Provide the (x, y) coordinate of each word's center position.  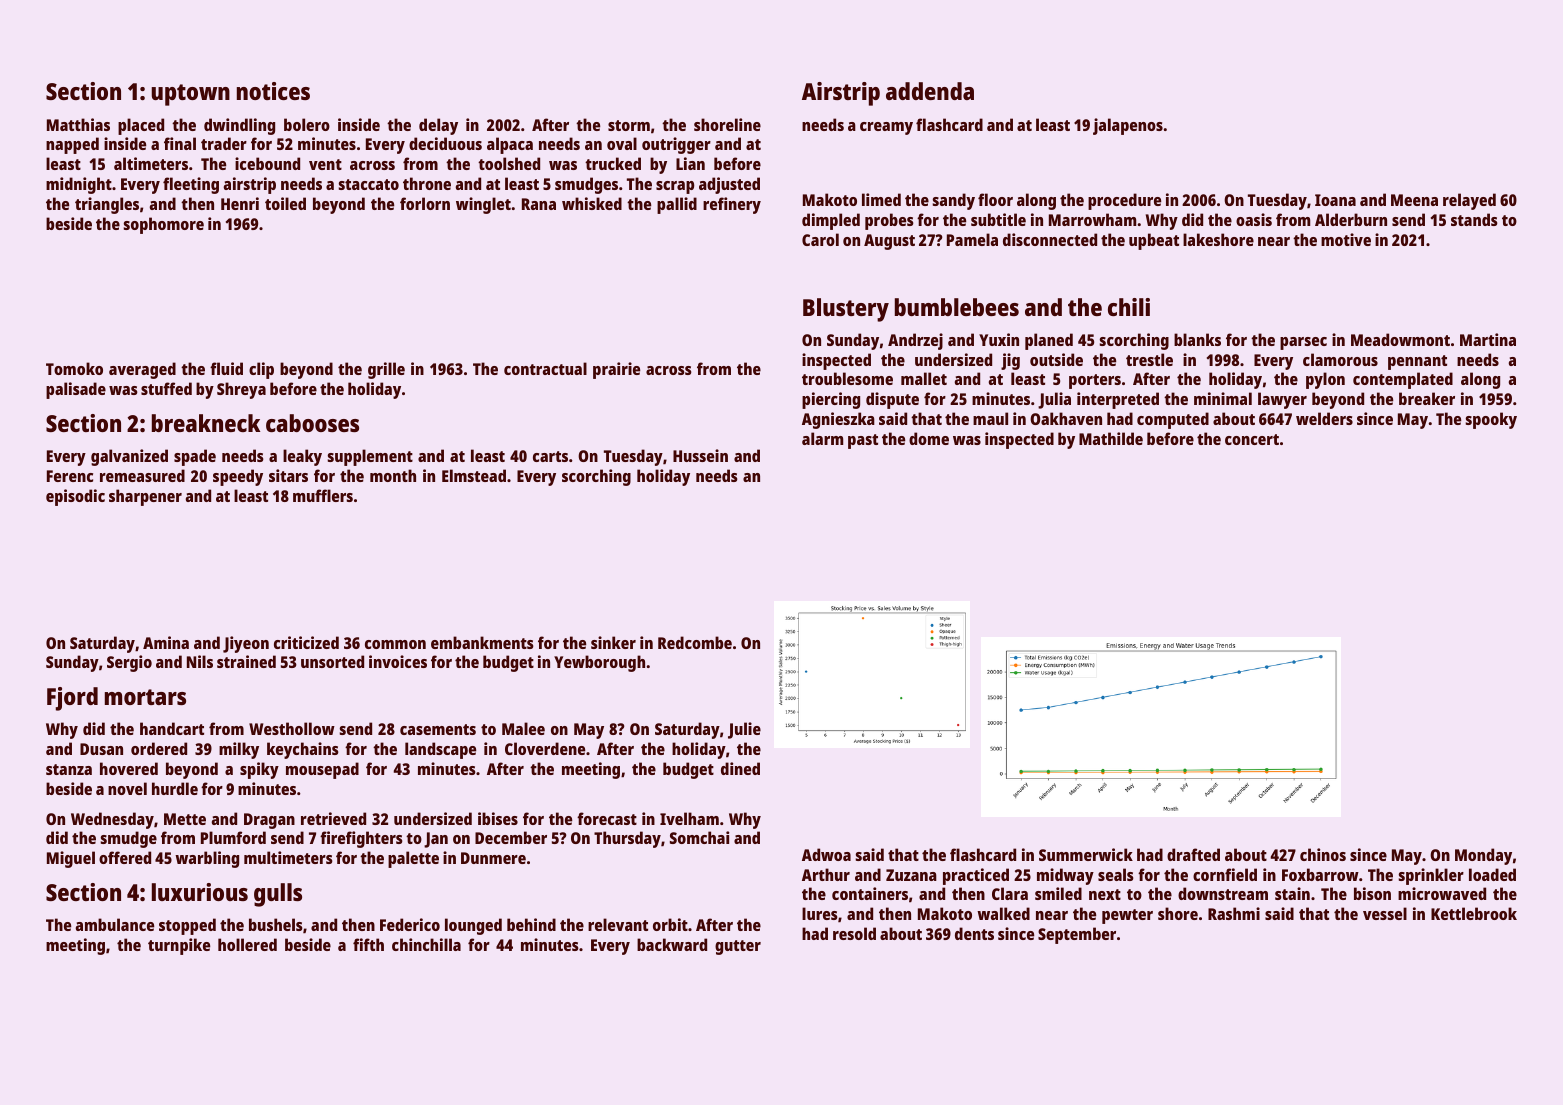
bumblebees (957, 307)
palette (413, 859)
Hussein (700, 455)
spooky (1491, 420)
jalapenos (1128, 126)
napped (72, 145)
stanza (69, 769)
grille (386, 370)
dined (740, 768)
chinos (1323, 854)
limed (881, 199)
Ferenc (70, 476)
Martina (1488, 339)
